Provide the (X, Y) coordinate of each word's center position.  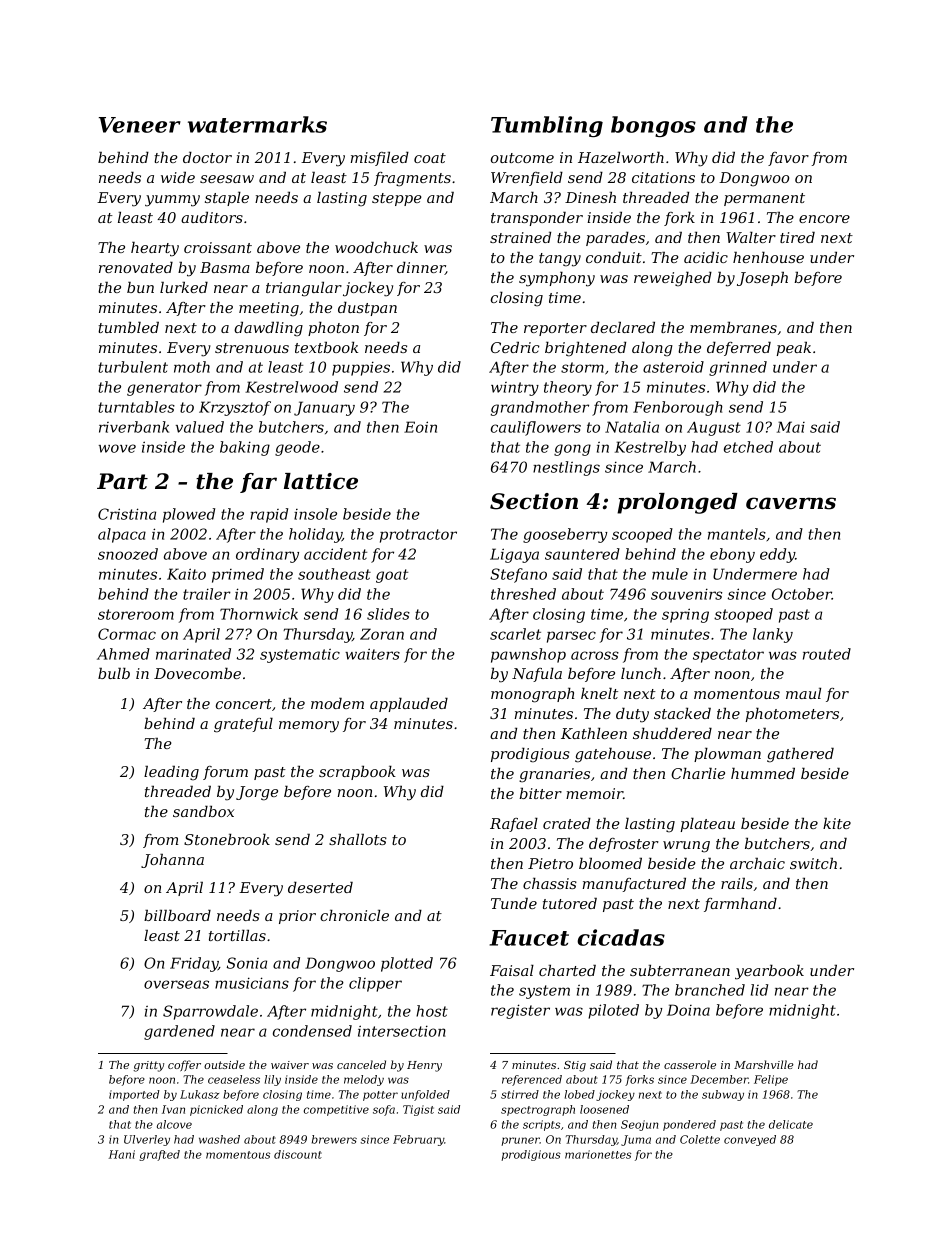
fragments (412, 179)
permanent (764, 199)
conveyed (750, 1140)
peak (793, 349)
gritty (148, 1066)
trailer (207, 594)
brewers (334, 1139)
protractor (418, 536)
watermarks (257, 124)
